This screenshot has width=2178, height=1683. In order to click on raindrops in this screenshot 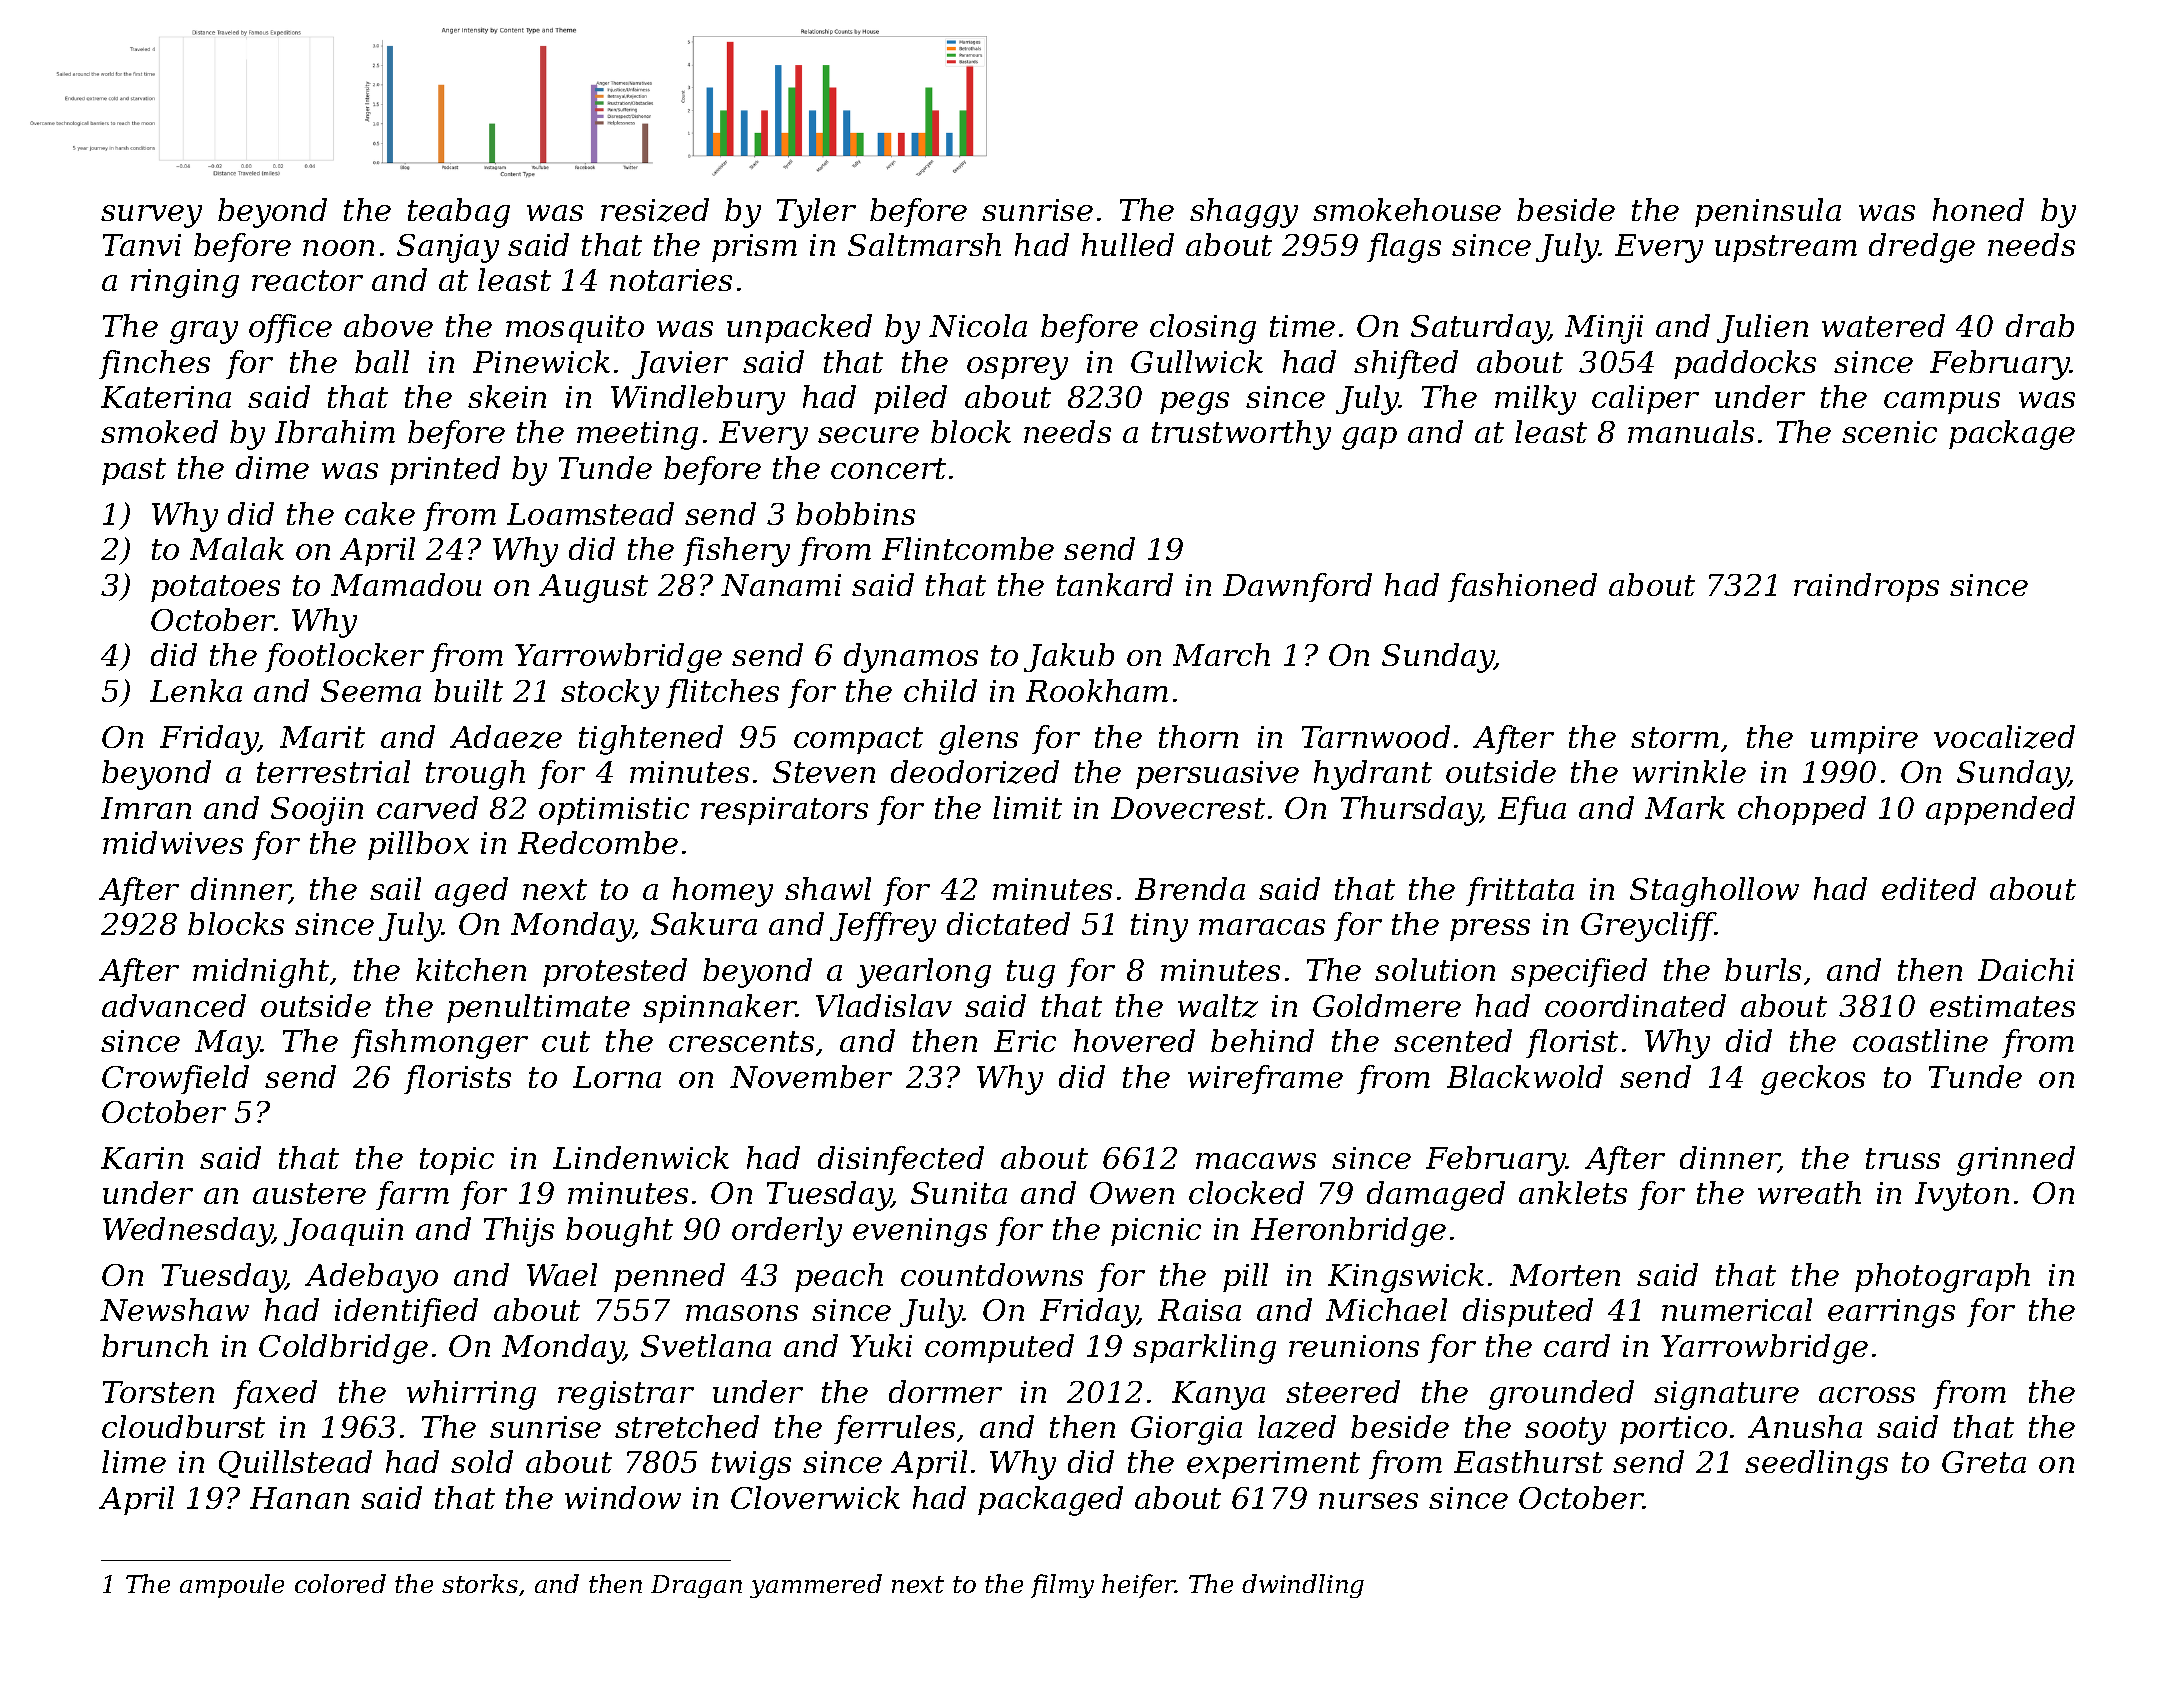, I will do `click(1866, 587)`.
